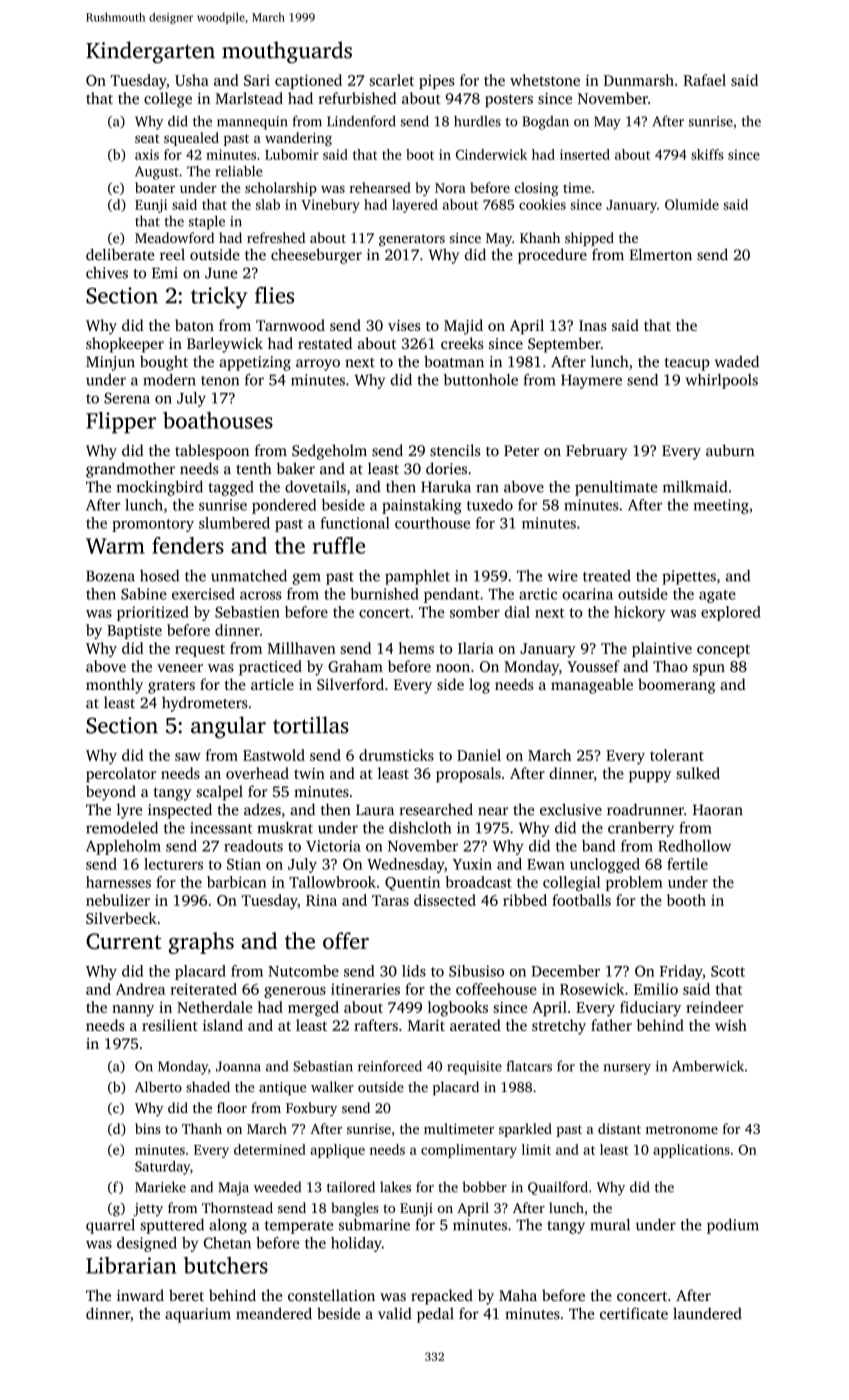 This screenshot has width=849, height=1400. What do you see at coordinates (458, 1009) in the screenshot?
I see `logbooks` at bounding box center [458, 1009].
